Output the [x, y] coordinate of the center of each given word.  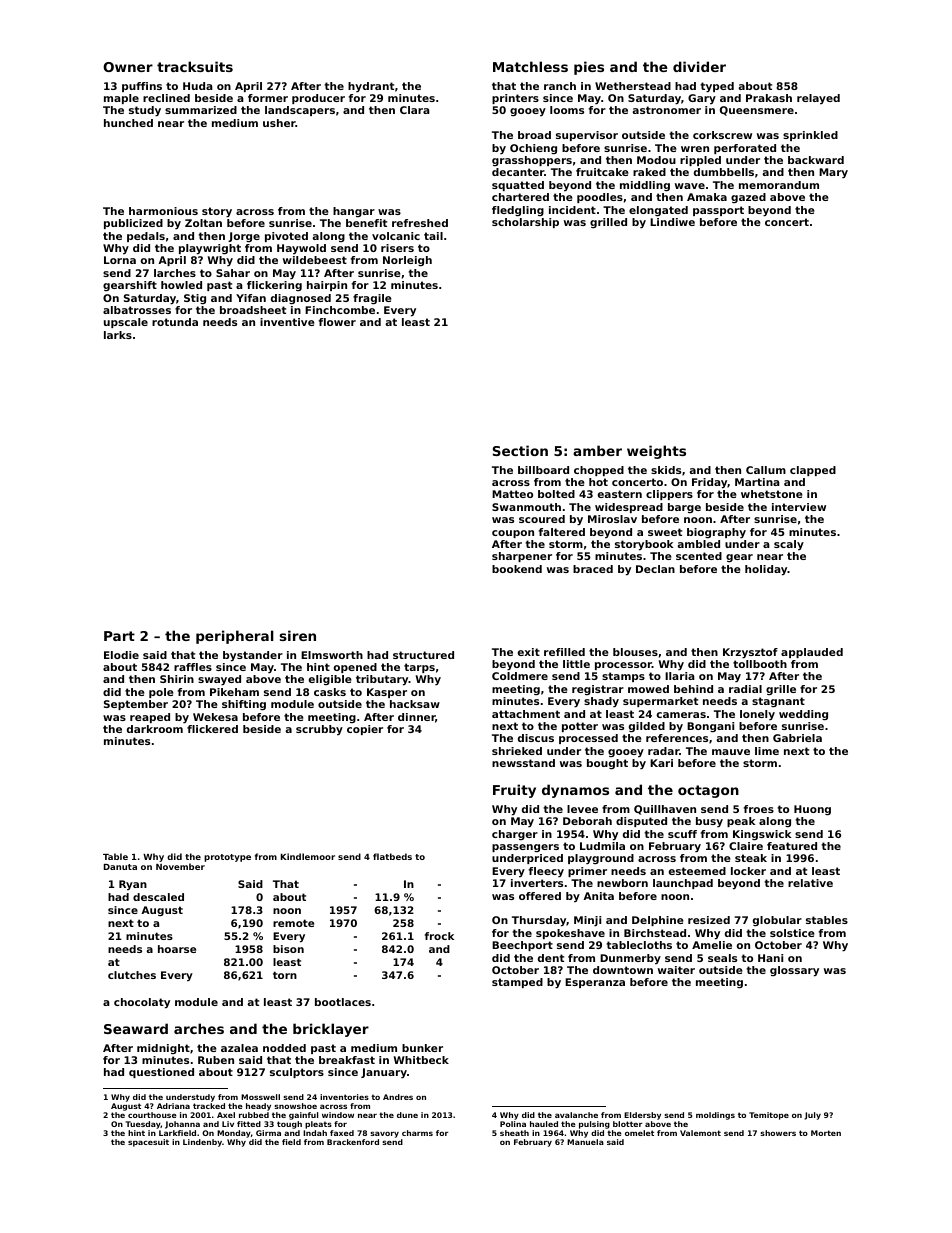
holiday [766, 570]
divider [699, 66]
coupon [513, 534]
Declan [655, 569]
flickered [212, 729]
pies [589, 68]
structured [423, 655]
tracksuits [195, 66]
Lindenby [202, 1143]
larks [118, 335]
